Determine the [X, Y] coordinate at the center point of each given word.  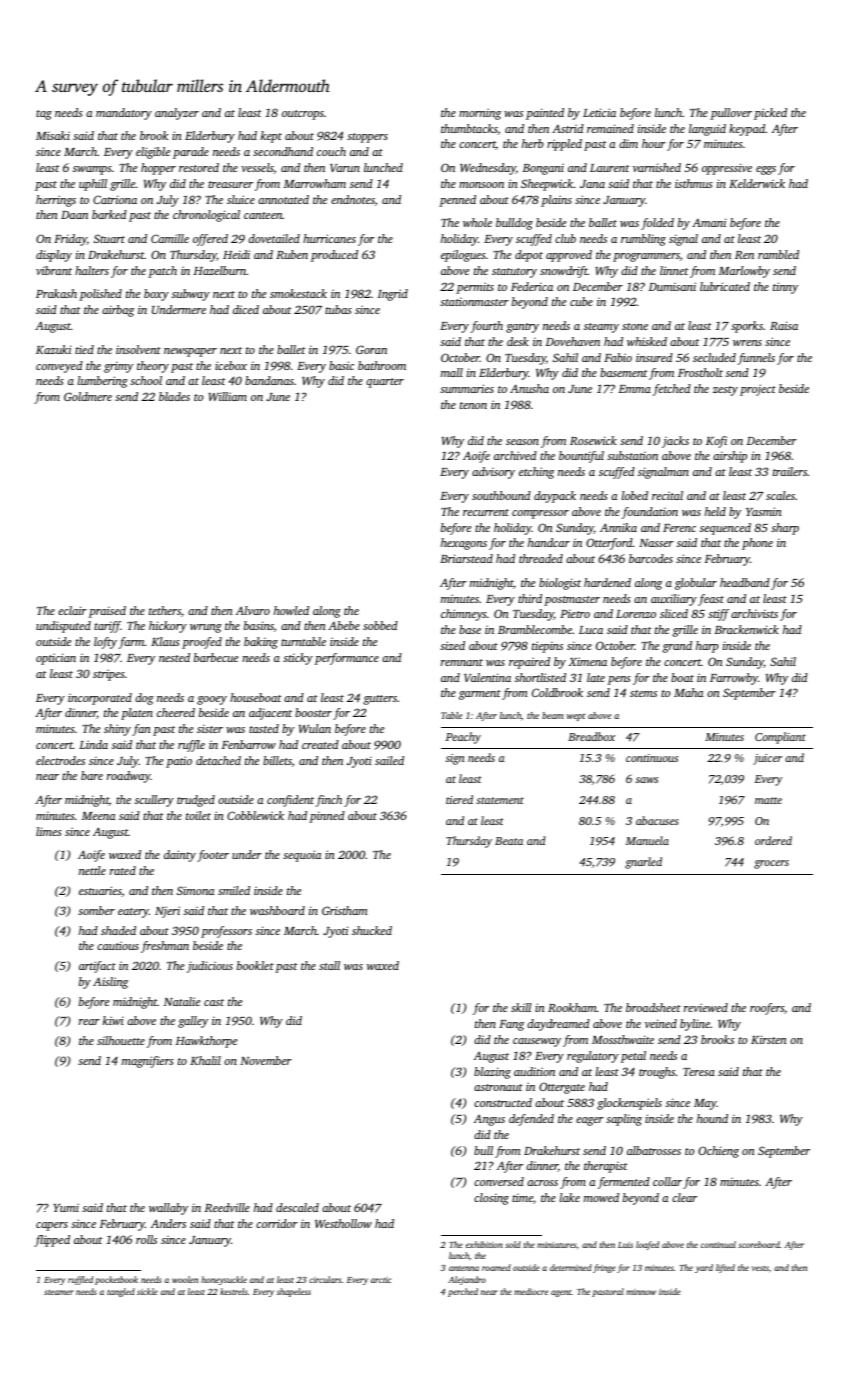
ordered [773, 840]
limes [49, 831]
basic [341, 365]
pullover [731, 114]
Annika [618, 527]
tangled [121, 1292]
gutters [380, 700]
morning [480, 114]
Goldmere [88, 396]
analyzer [177, 114]
